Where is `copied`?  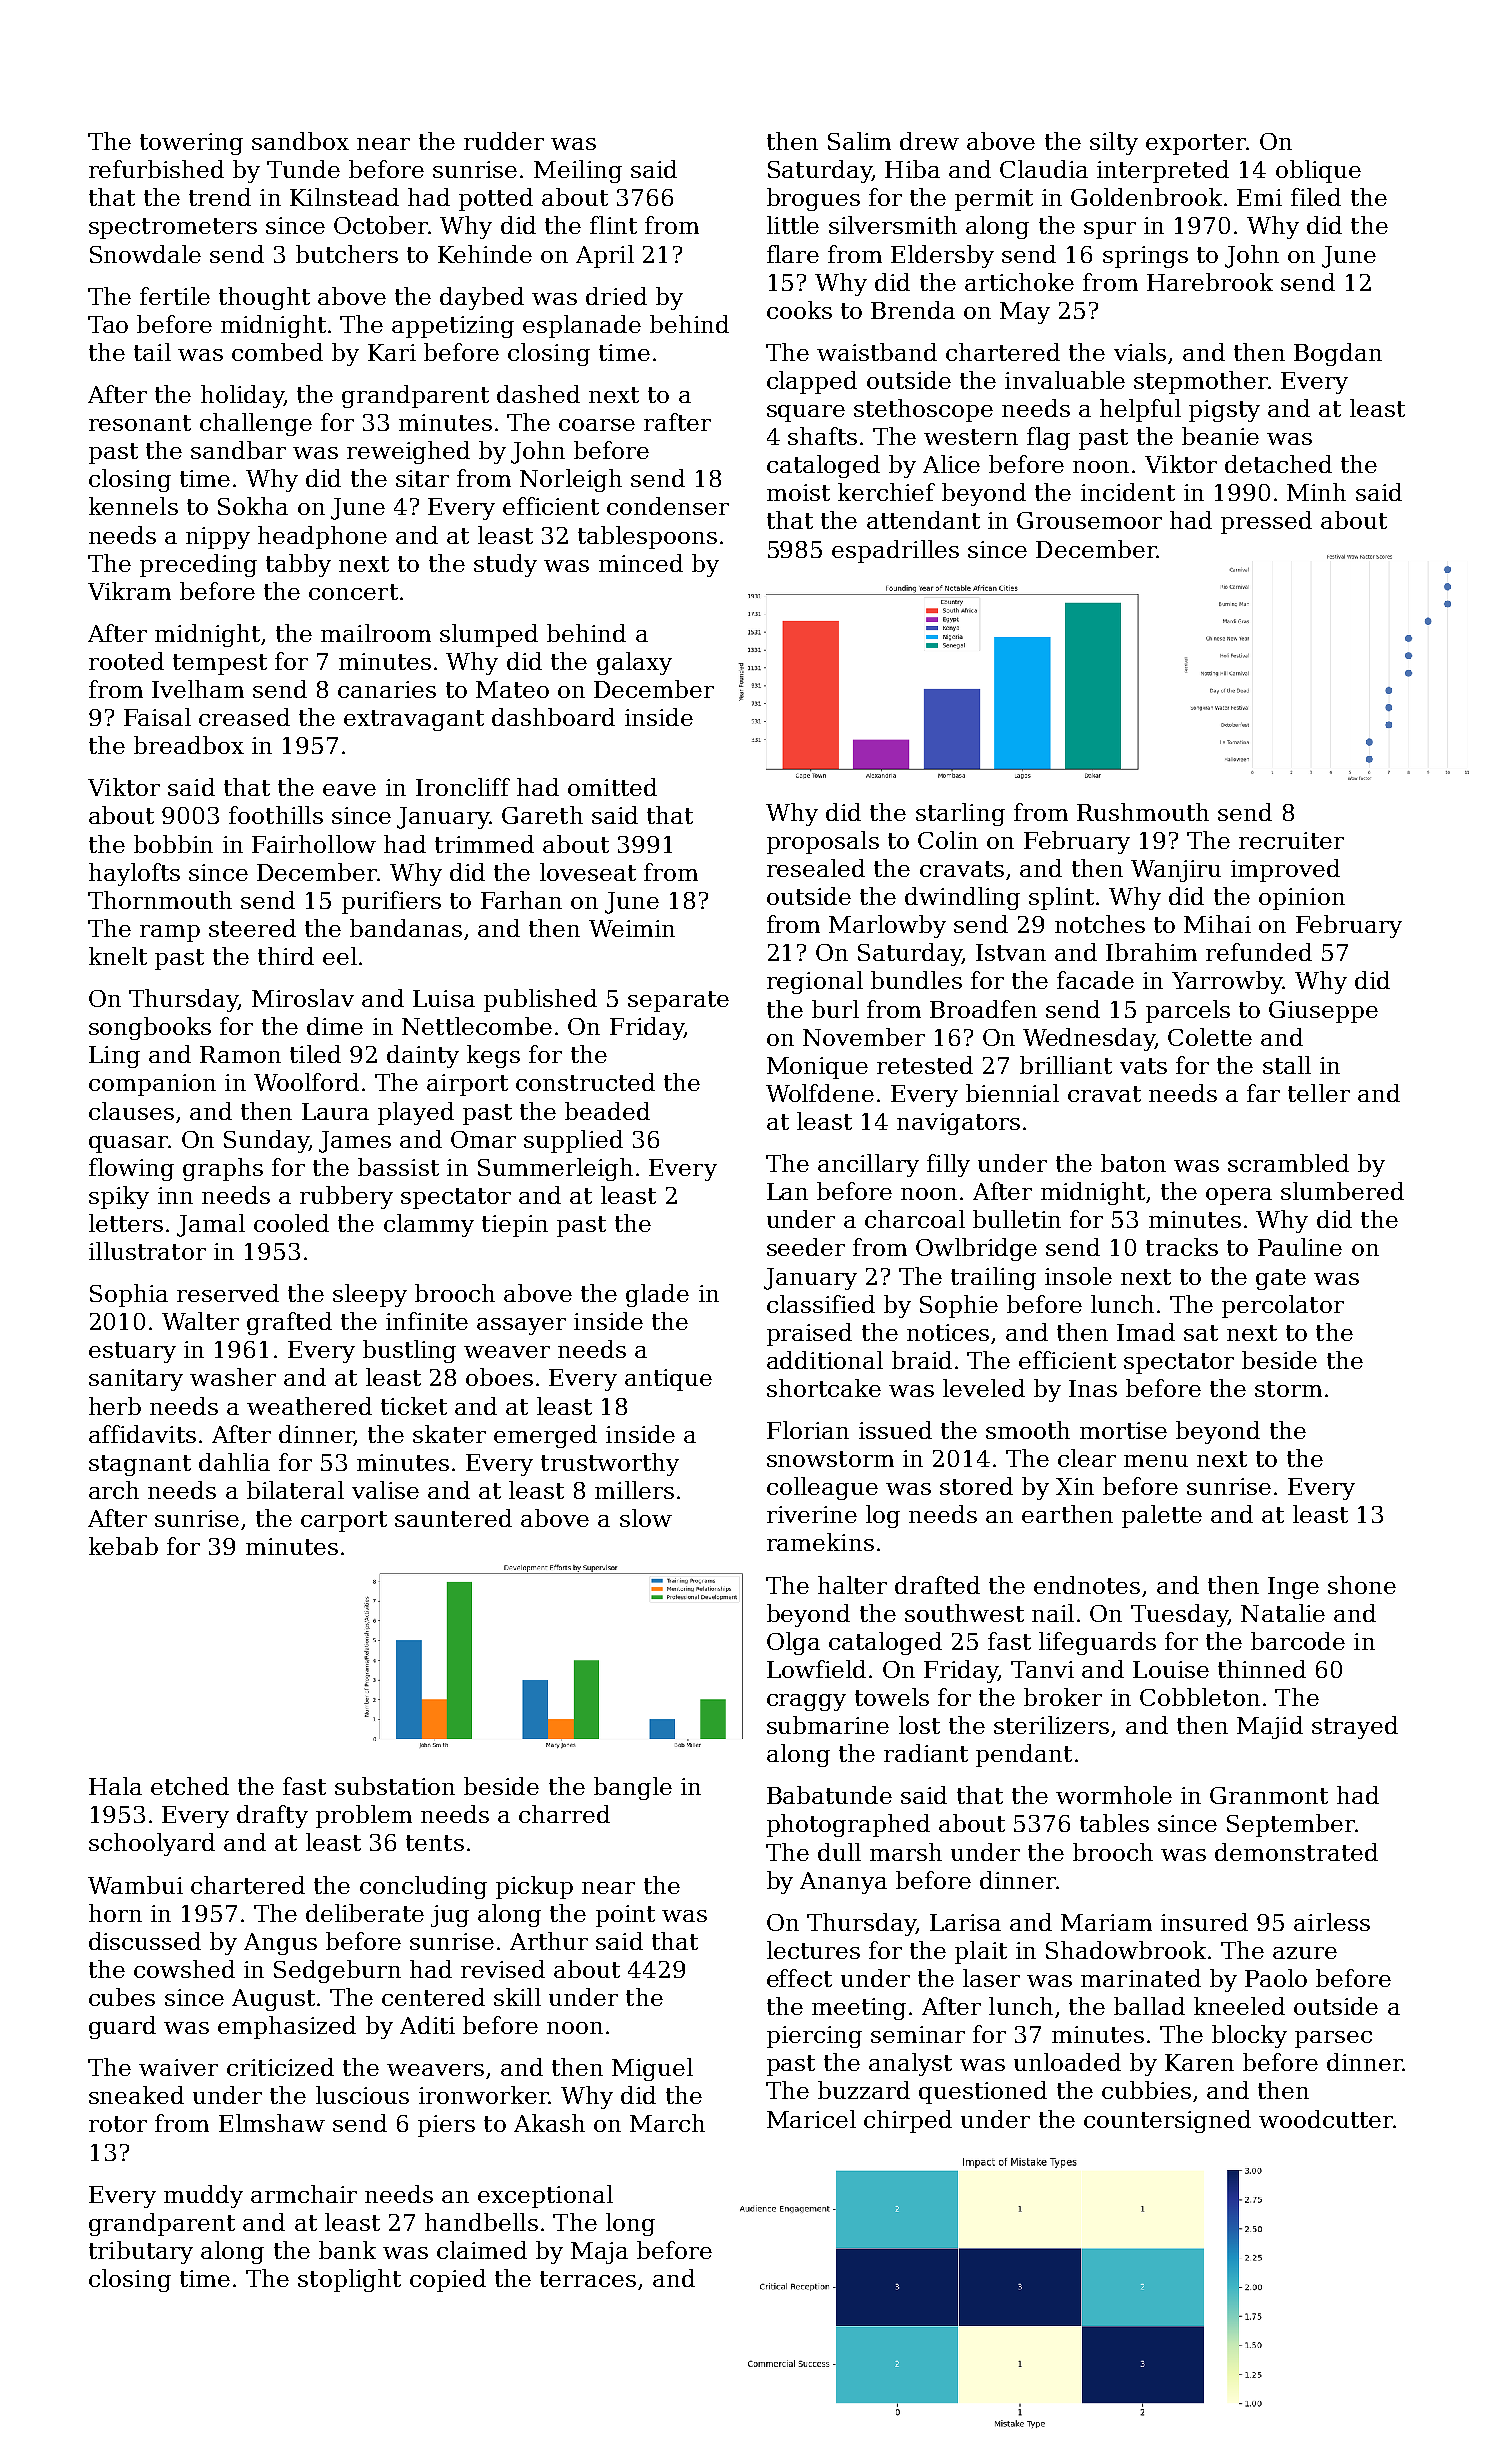
copied is located at coordinates (448, 2280).
